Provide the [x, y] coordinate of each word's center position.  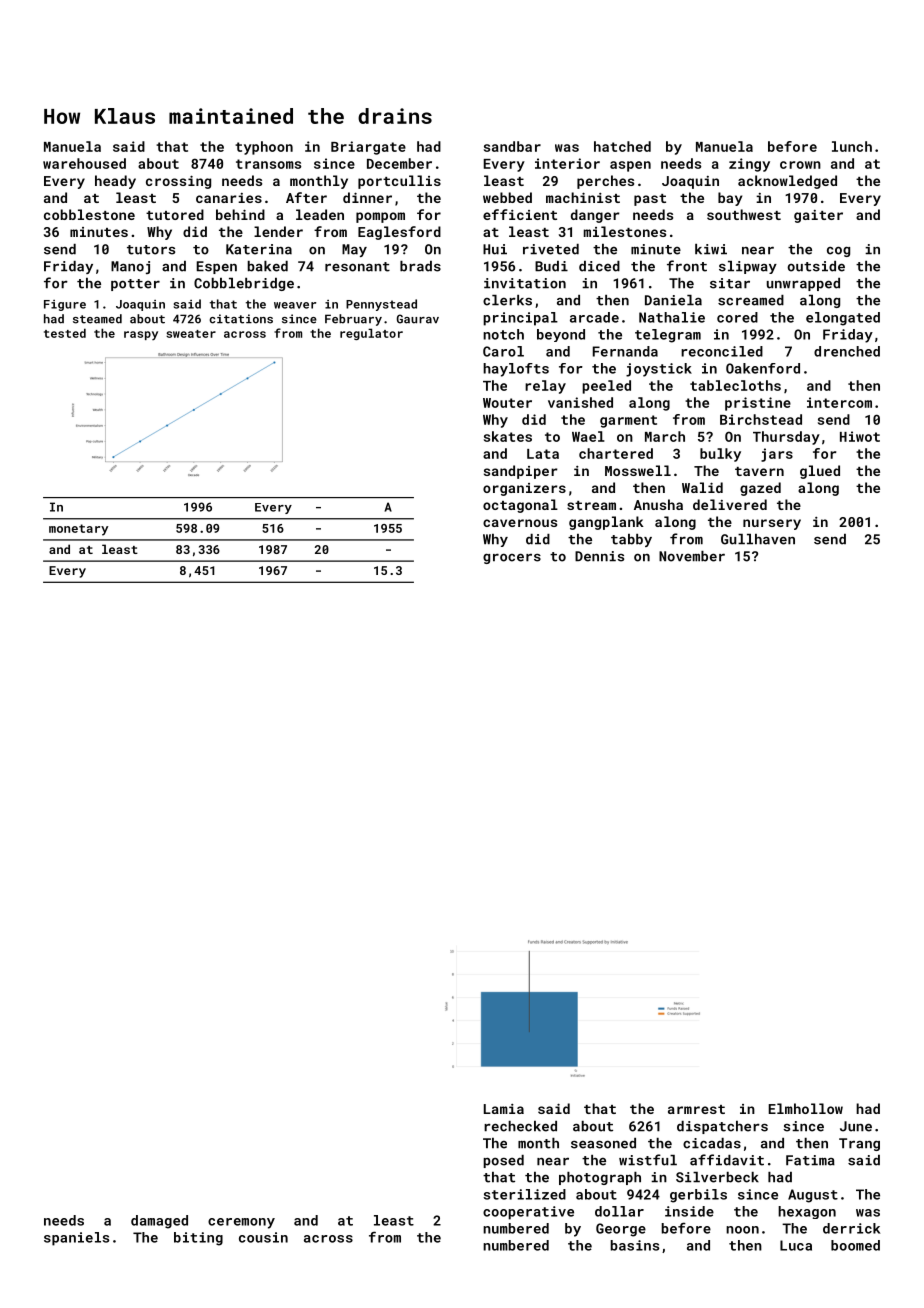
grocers [512, 558]
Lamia [504, 1109]
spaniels [76, 1239]
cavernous [520, 523]
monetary [78, 530]
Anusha [658, 504]
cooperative [528, 1213]
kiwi [711, 249]
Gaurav [418, 319]
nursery [772, 524]
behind [240, 214]
